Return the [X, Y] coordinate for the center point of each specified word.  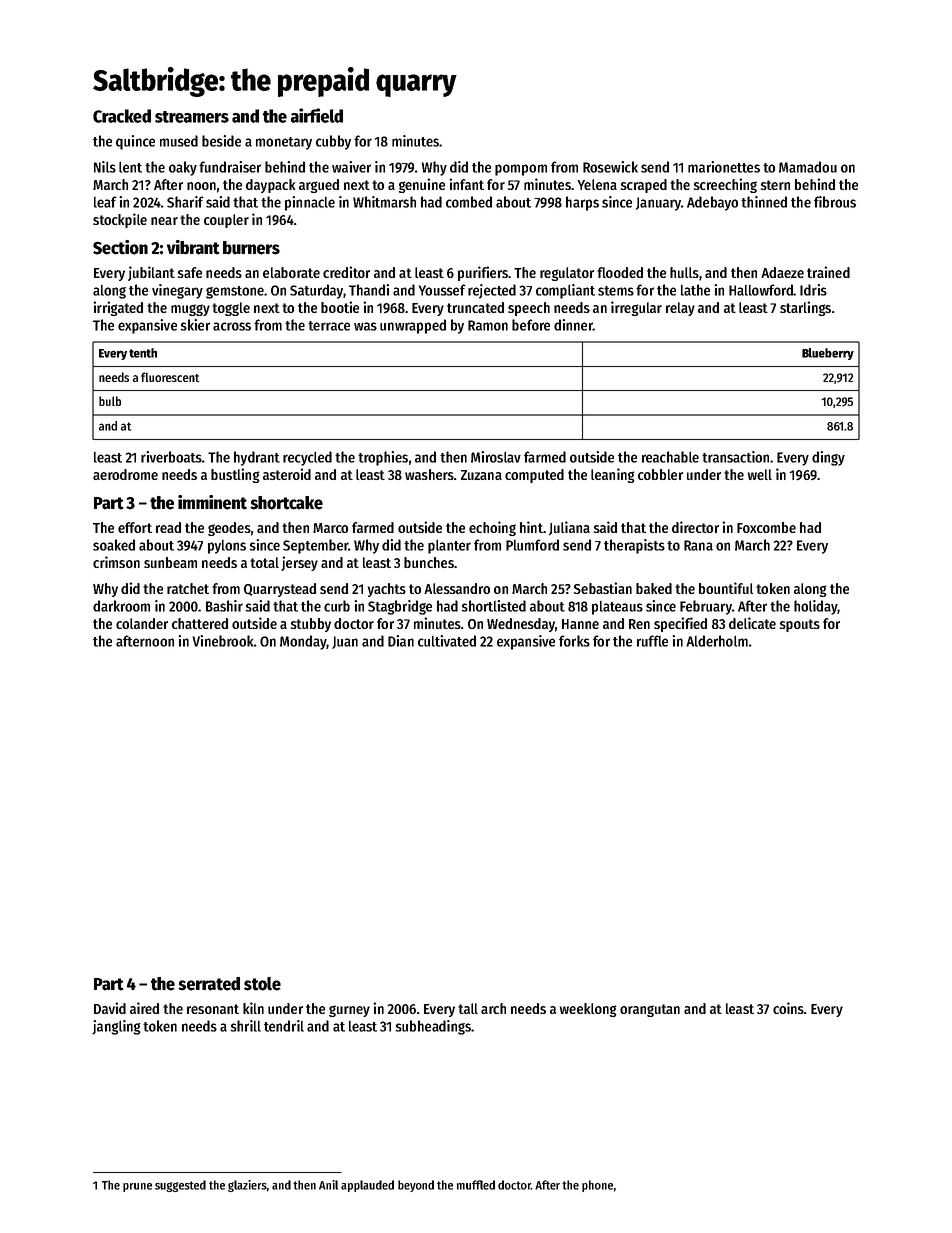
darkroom [121, 606]
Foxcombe [766, 527]
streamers [192, 117]
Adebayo [712, 203]
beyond [416, 1186]
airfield [317, 115]
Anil [328, 1185]
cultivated [447, 641]
